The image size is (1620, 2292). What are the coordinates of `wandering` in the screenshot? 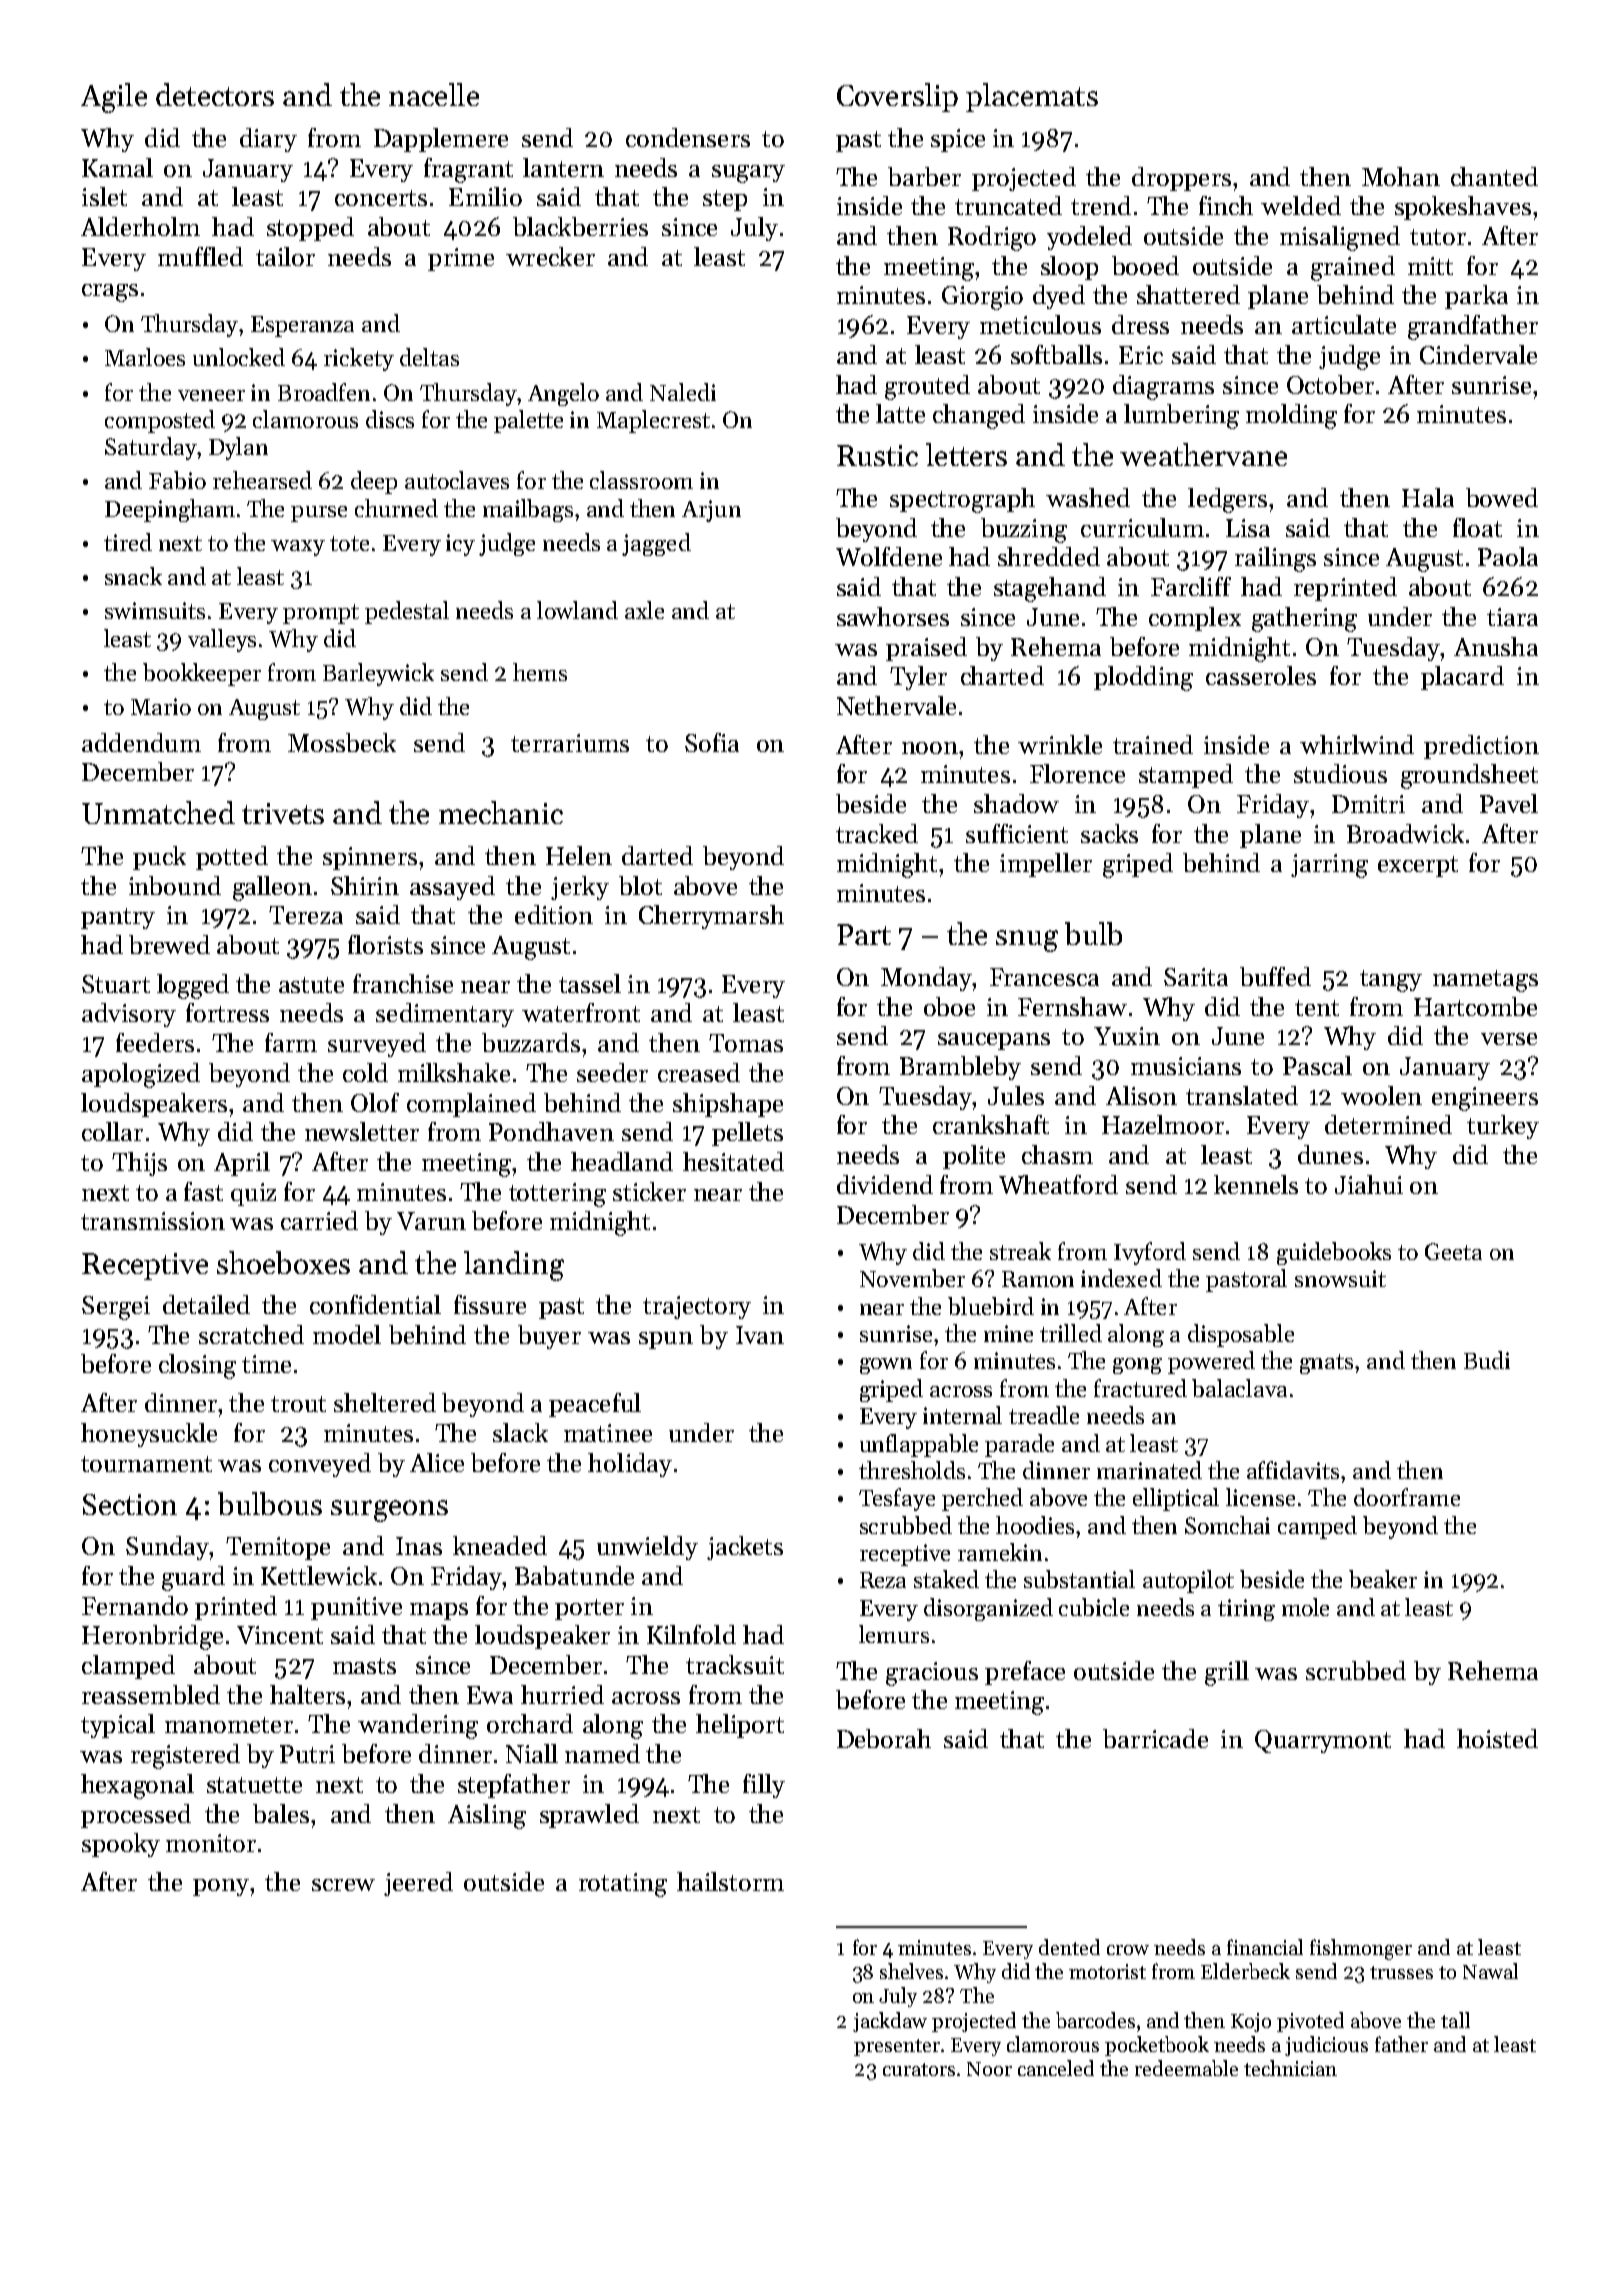 It's located at (418, 1726).
